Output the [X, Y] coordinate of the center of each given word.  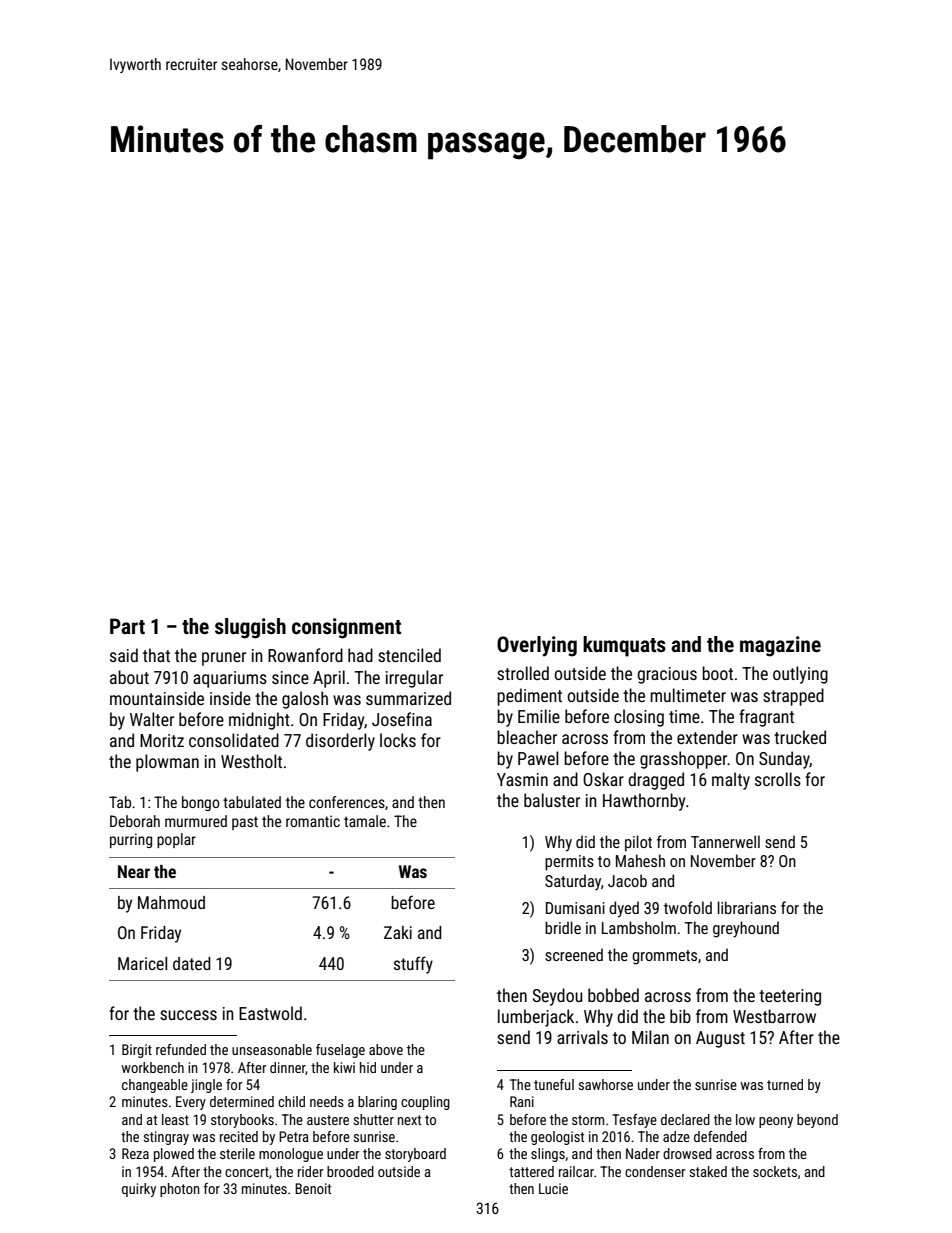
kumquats [624, 646]
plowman [167, 763]
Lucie [553, 1188]
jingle [206, 1086]
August [720, 1039]
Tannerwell [725, 841]
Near [134, 871]
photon [180, 1190]
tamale [365, 821]
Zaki [398, 932]
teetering [790, 997]
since [290, 677]
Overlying [537, 646]
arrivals [582, 1037]
